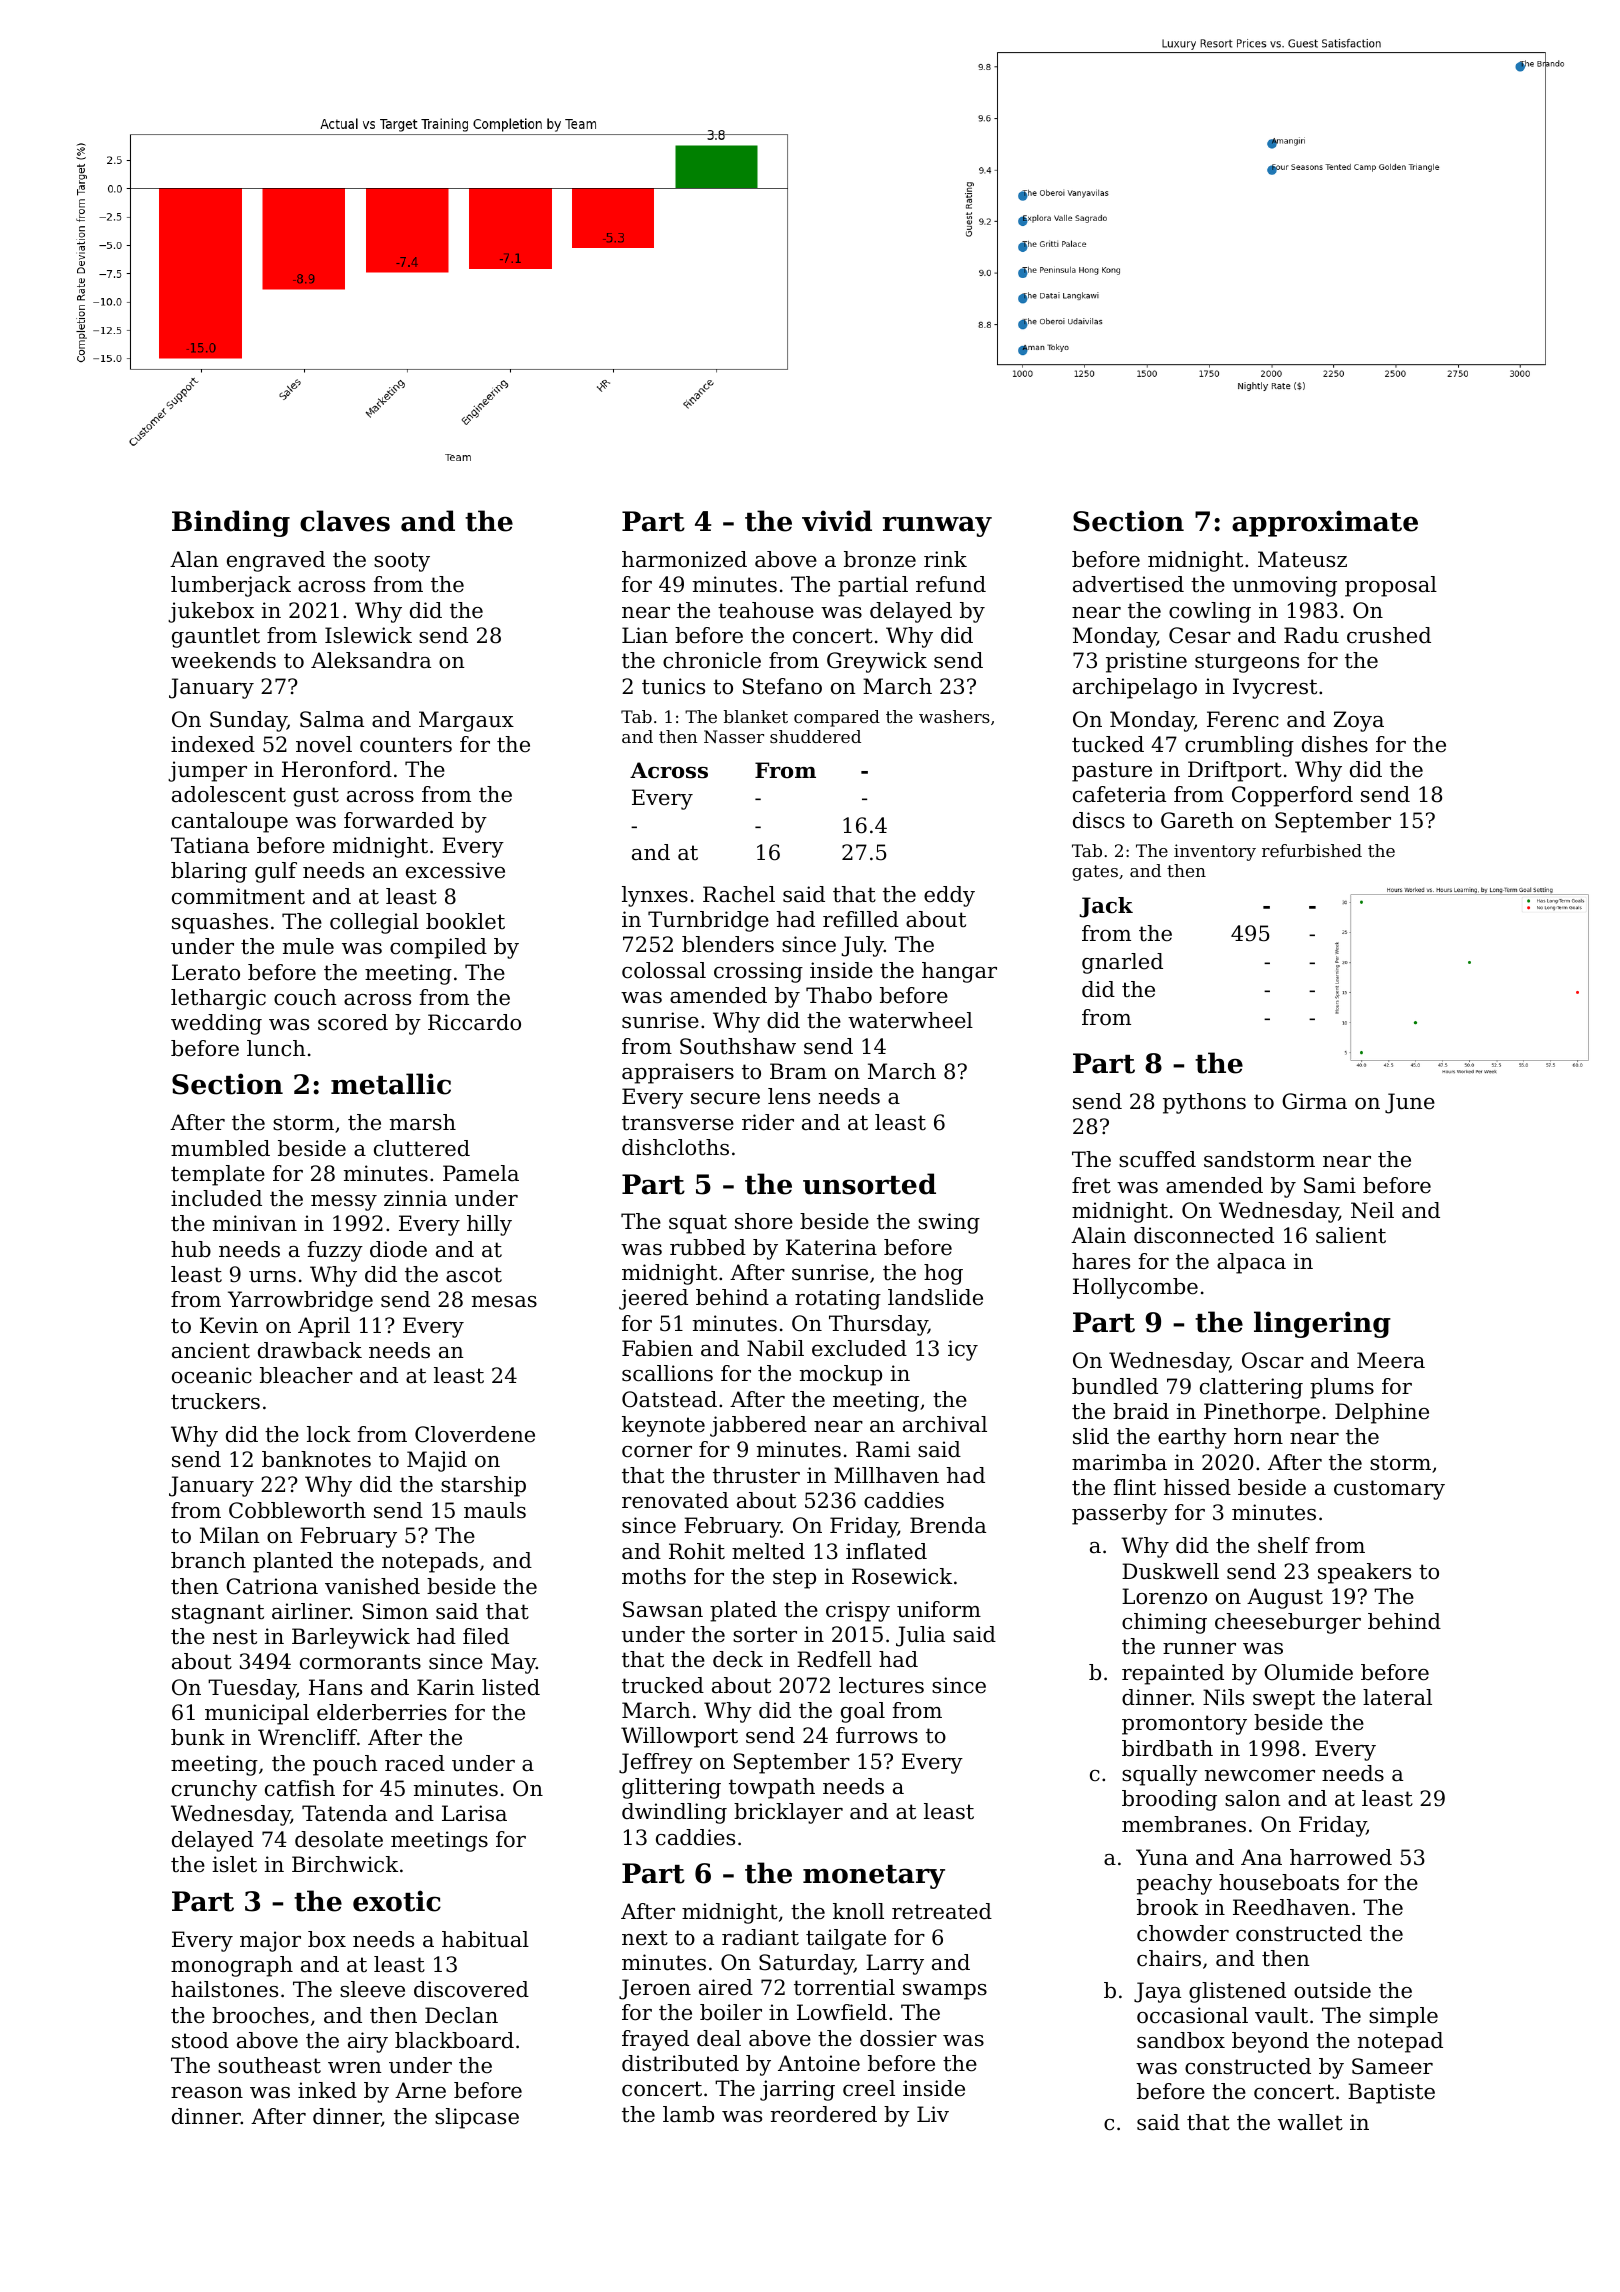 This image has height=2292, width=1620. I want to click on vivid, so click(837, 521).
